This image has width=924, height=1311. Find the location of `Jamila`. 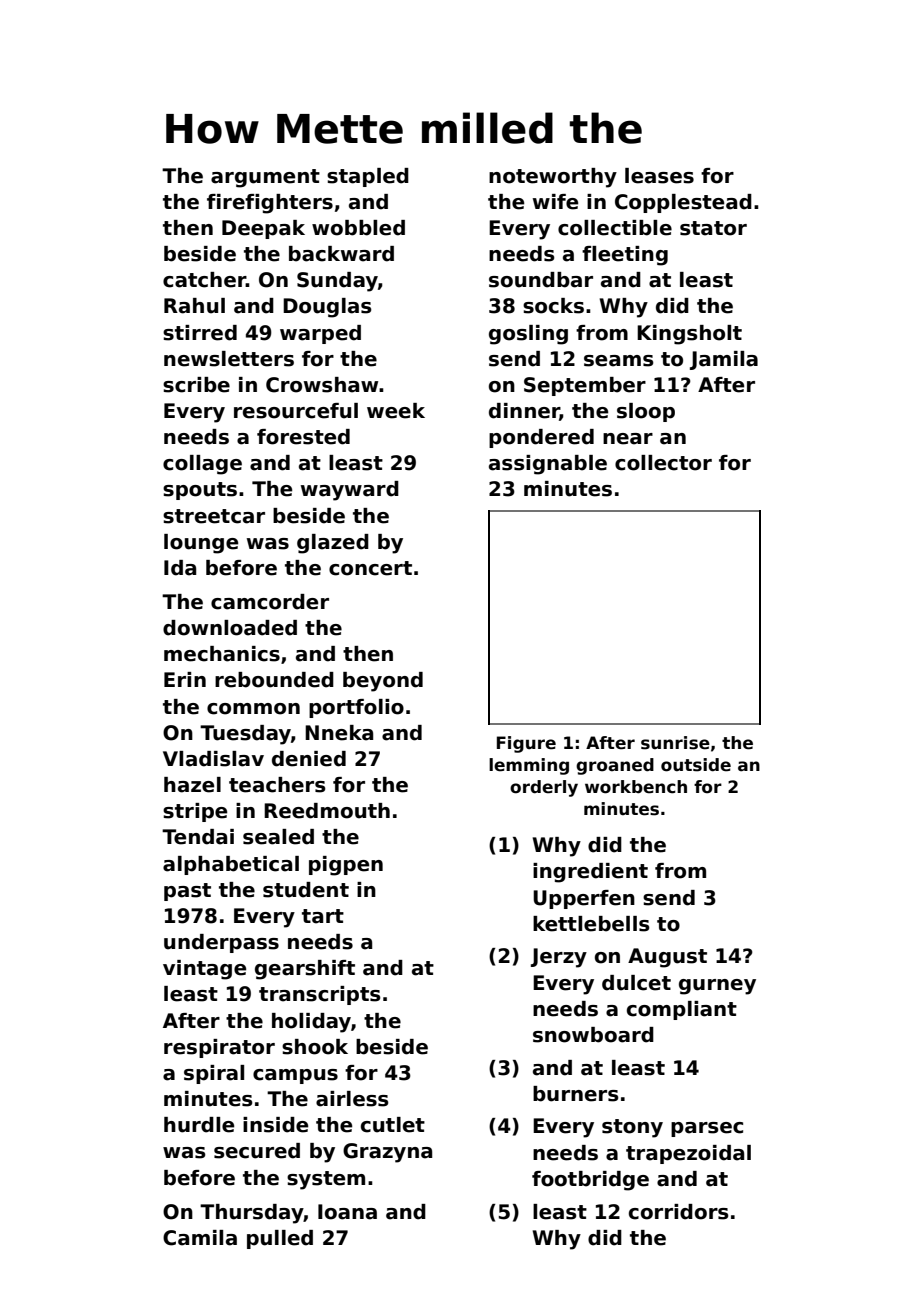

Jamila is located at coordinates (724, 360).
